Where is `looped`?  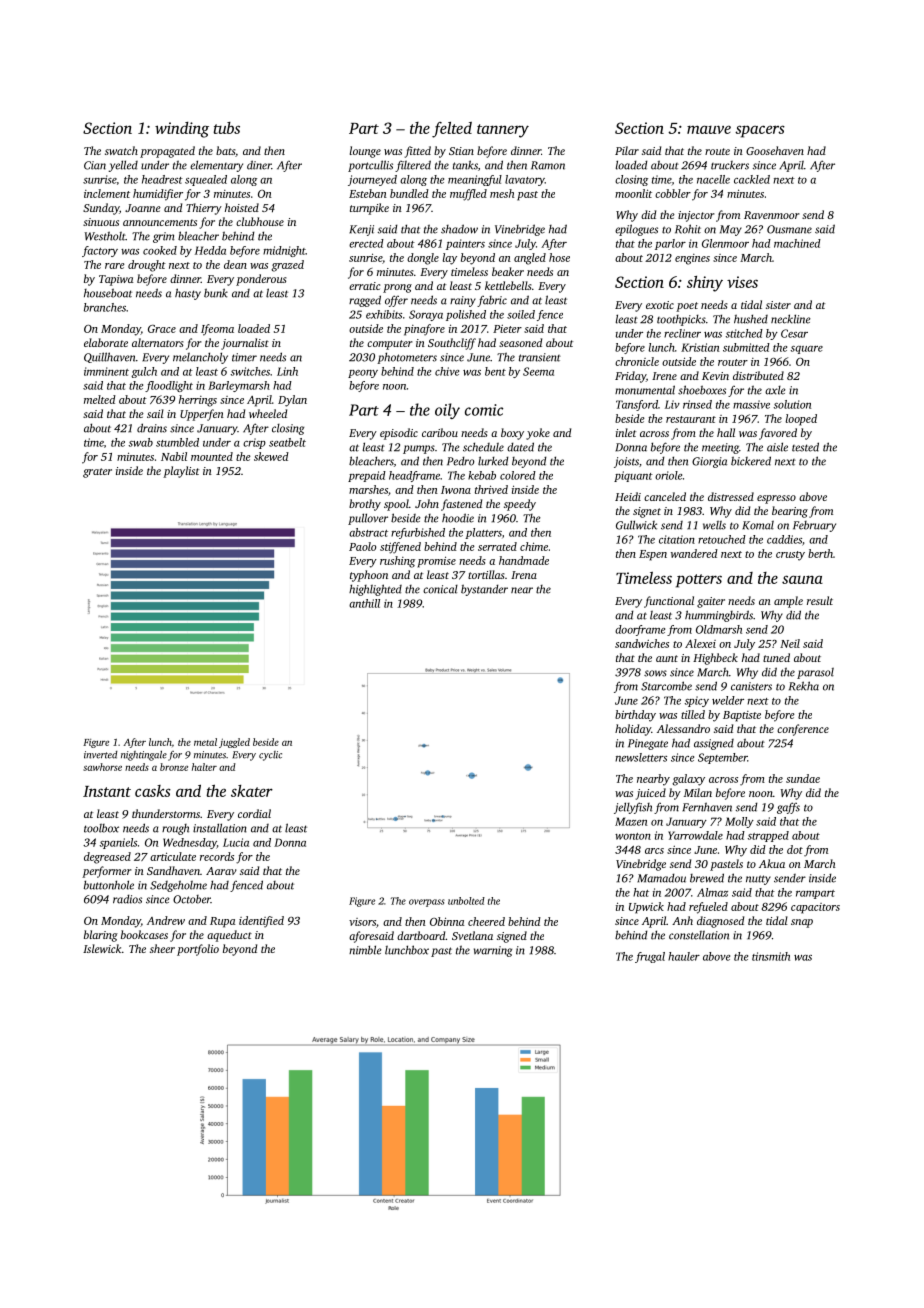
looped is located at coordinates (801, 420).
